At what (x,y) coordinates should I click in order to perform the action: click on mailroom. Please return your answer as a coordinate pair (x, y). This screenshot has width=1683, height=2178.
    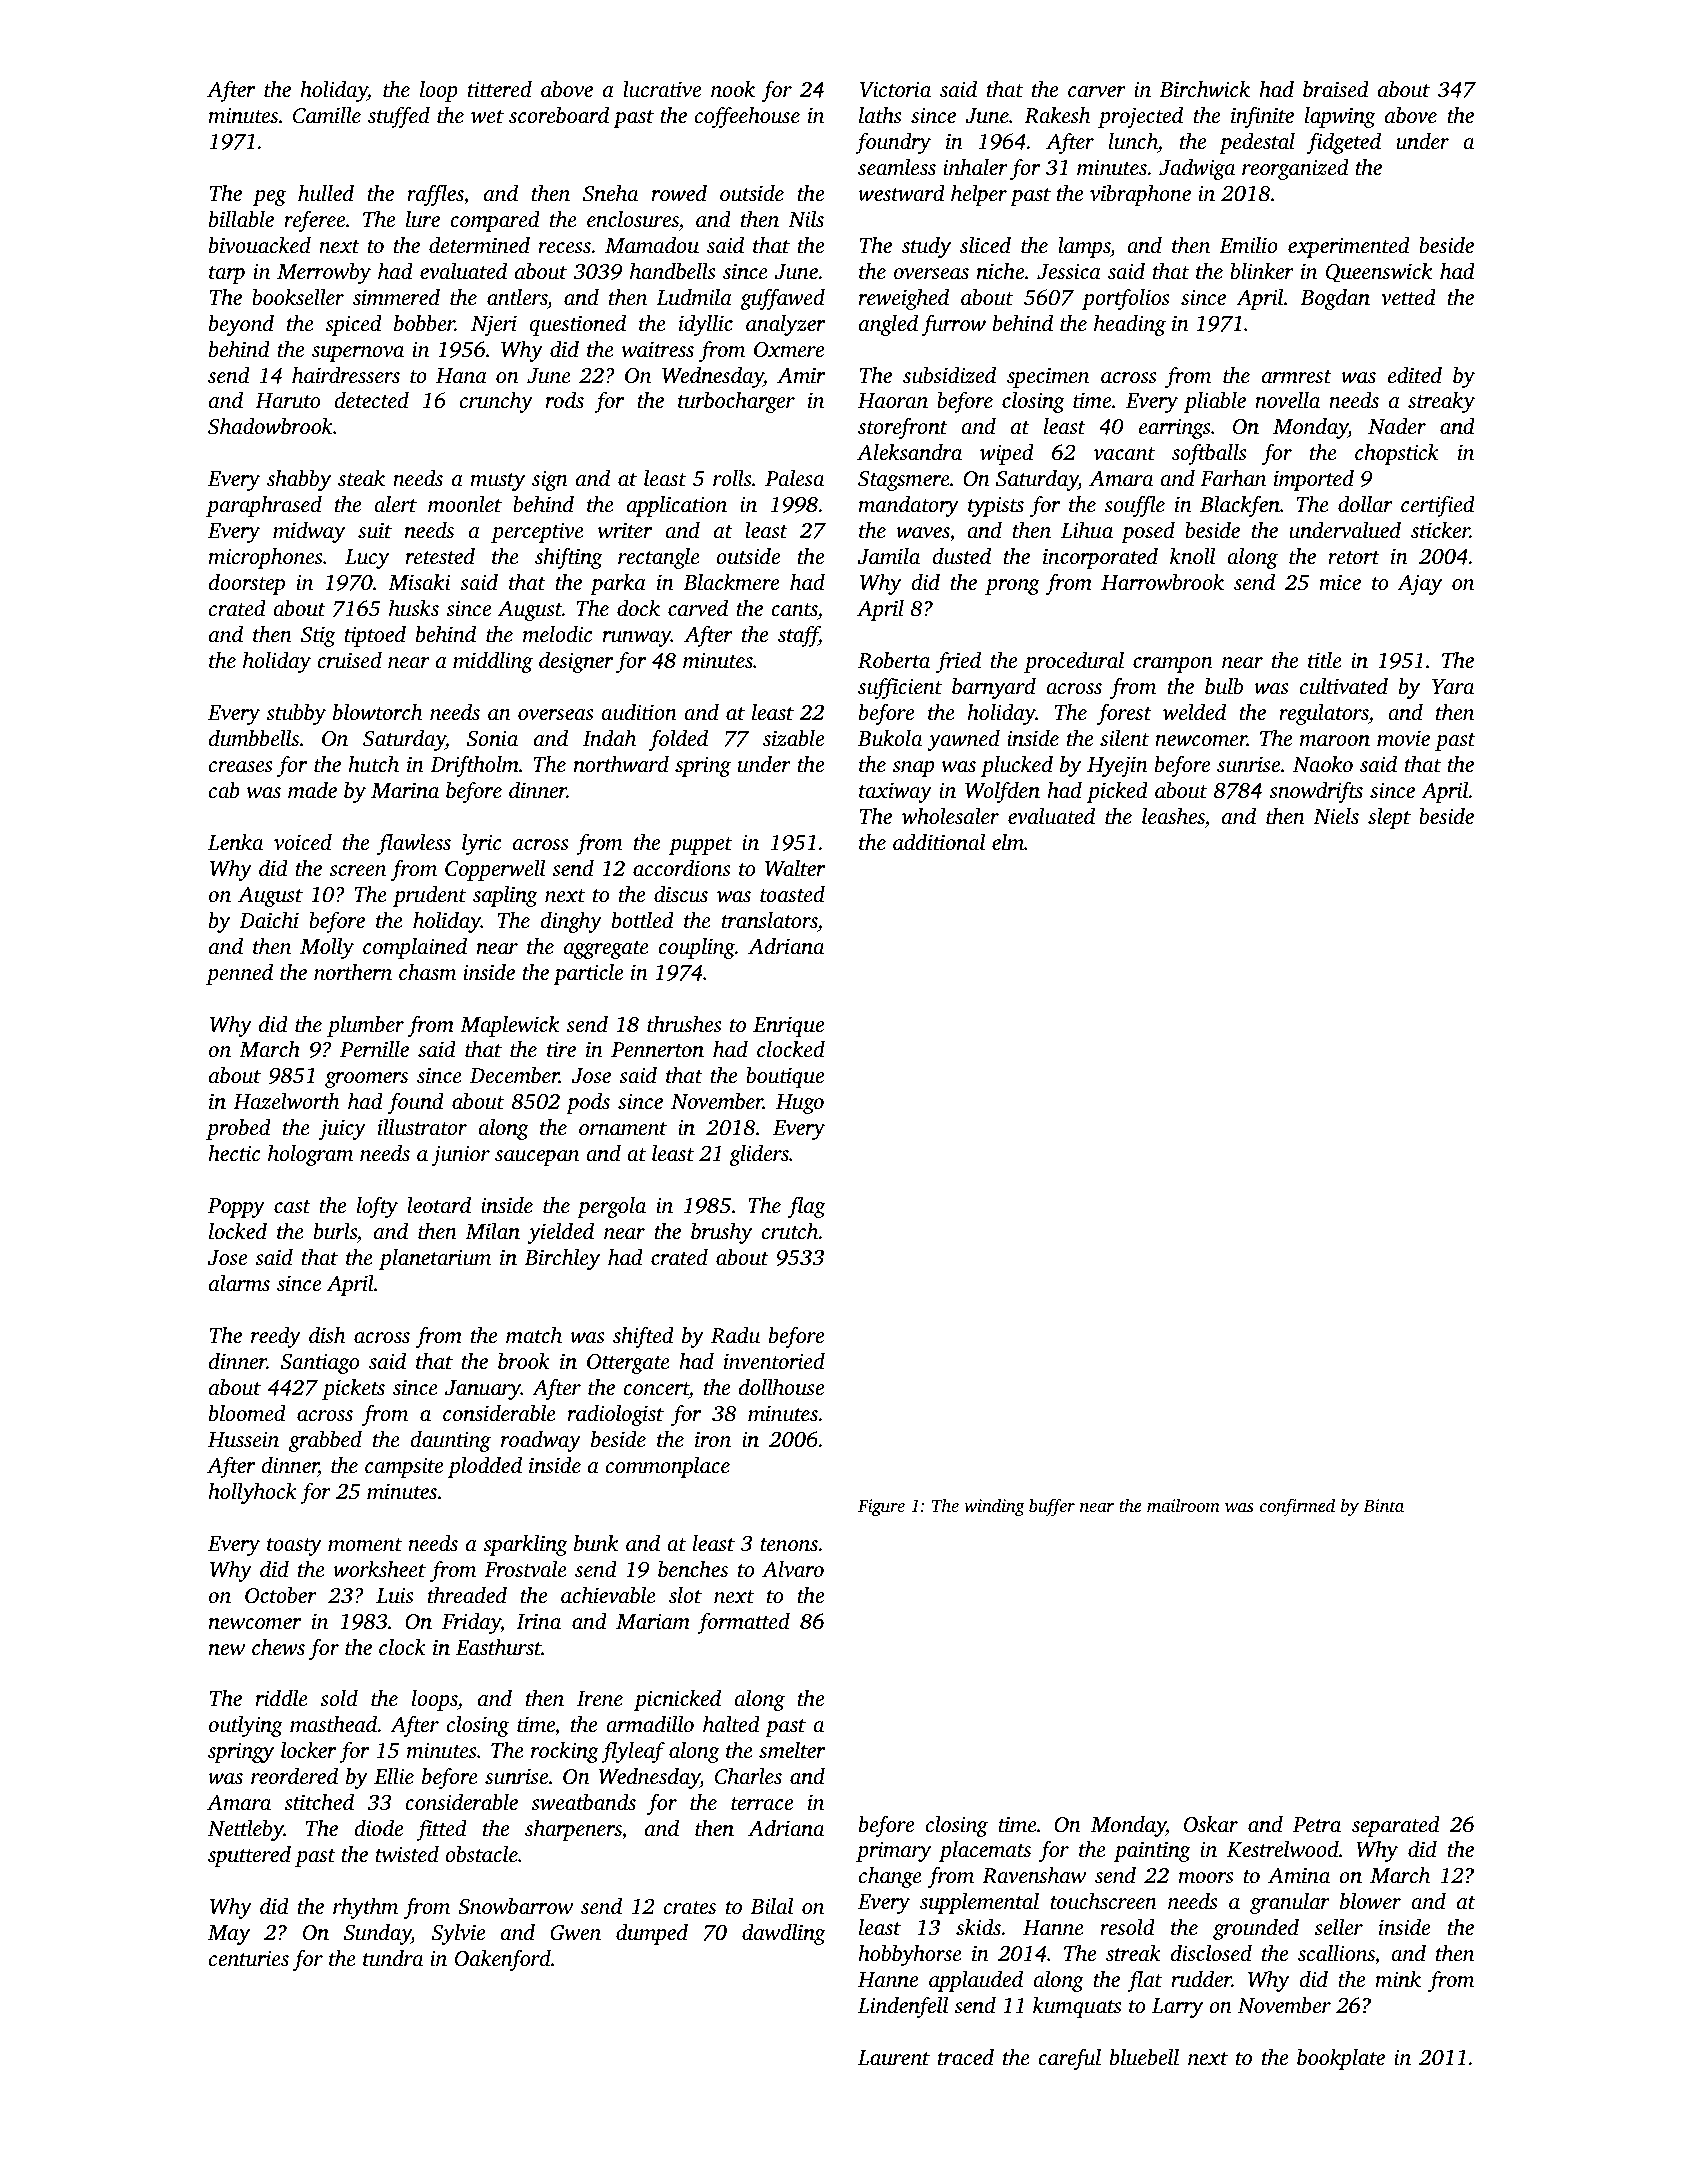
    Looking at the image, I should click on (1183, 1505).
